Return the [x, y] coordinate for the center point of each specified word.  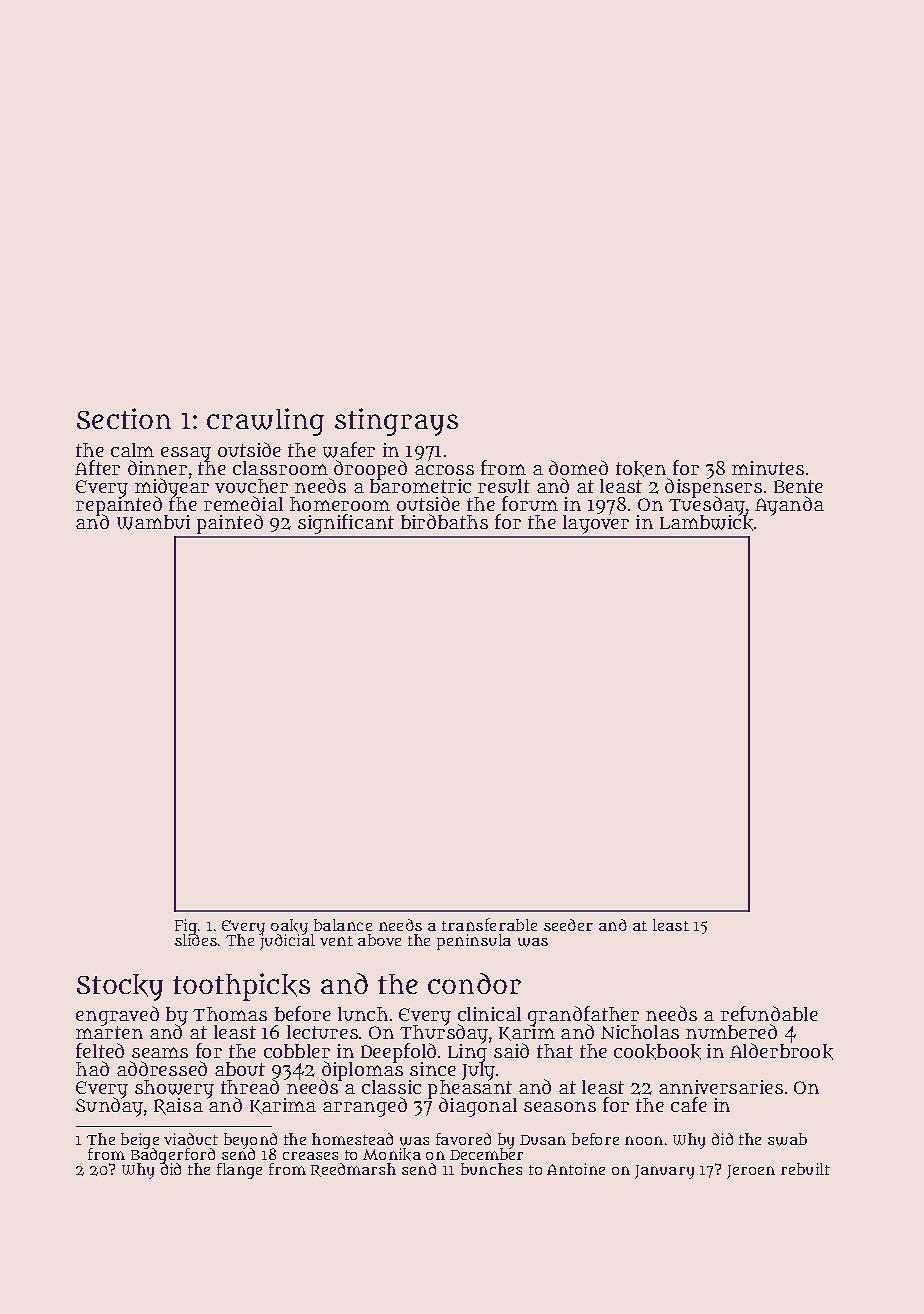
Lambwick [706, 523]
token [641, 469]
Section [124, 418]
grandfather [583, 1016]
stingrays [396, 422]
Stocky [120, 987]
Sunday [109, 1107]
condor [474, 983]
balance [343, 925]
